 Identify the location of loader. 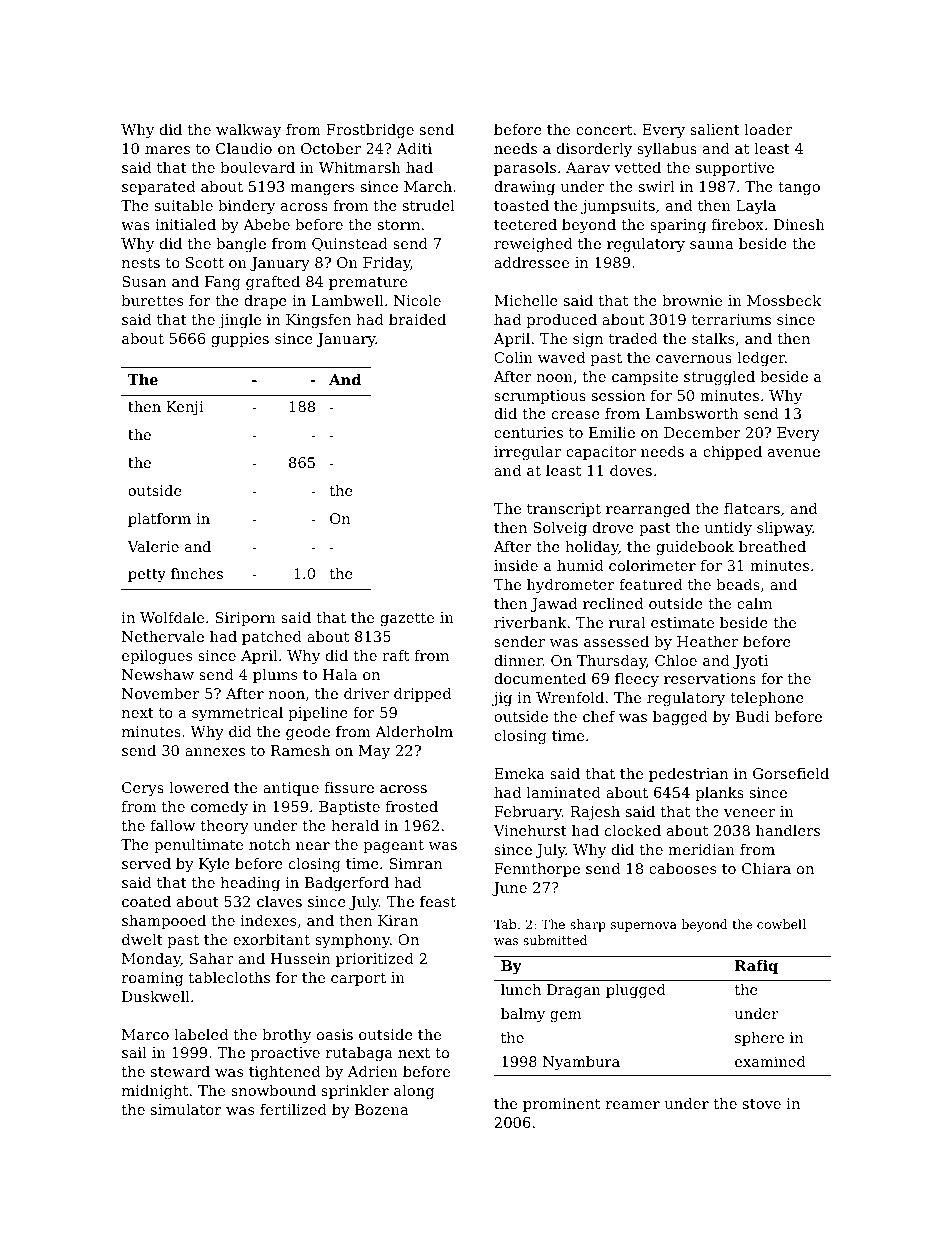
(768, 129).
